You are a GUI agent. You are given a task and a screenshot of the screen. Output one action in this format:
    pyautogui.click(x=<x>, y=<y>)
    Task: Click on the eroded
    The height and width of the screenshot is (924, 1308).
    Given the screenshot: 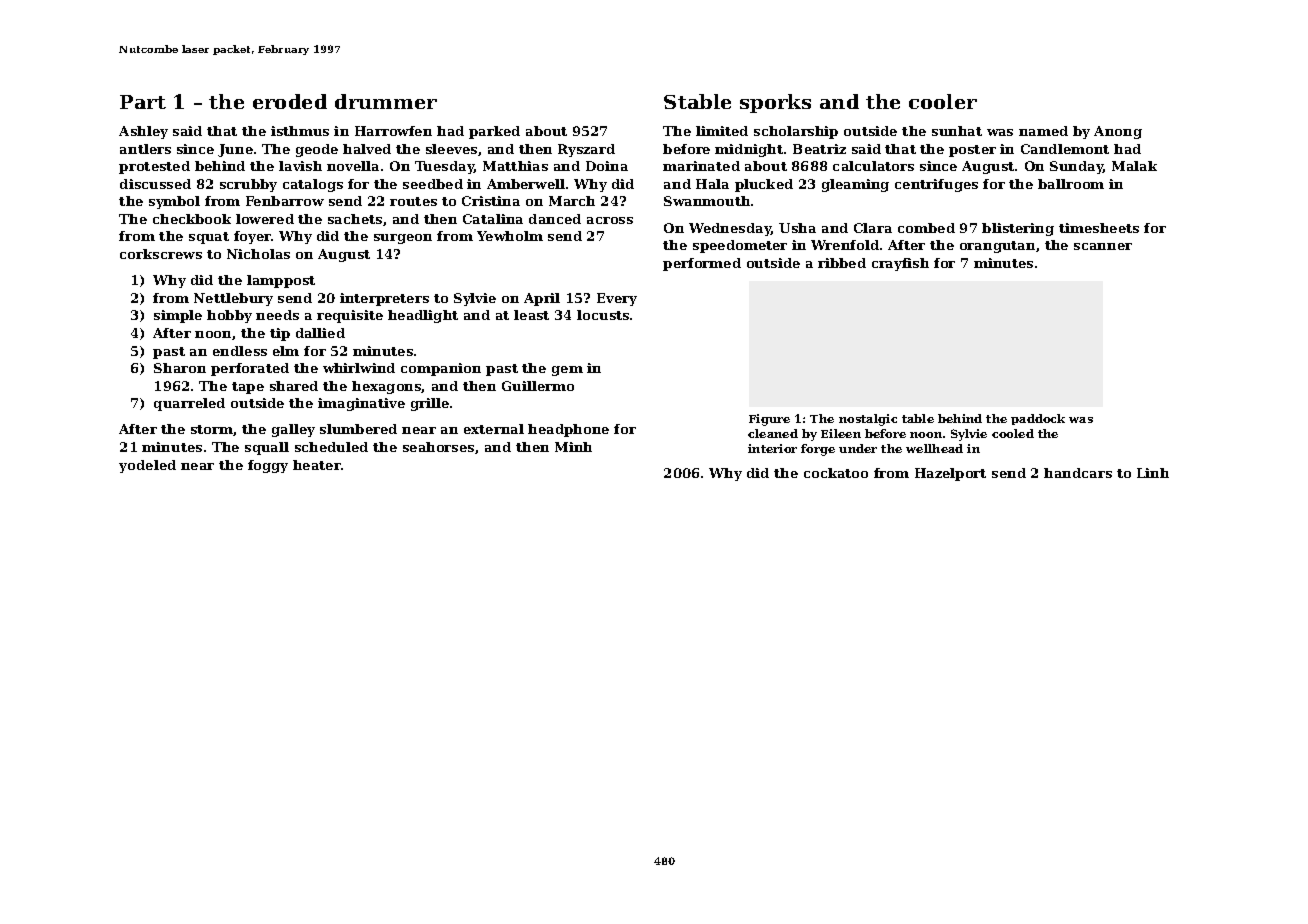 What is the action you would take?
    pyautogui.click(x=290, y=101)
